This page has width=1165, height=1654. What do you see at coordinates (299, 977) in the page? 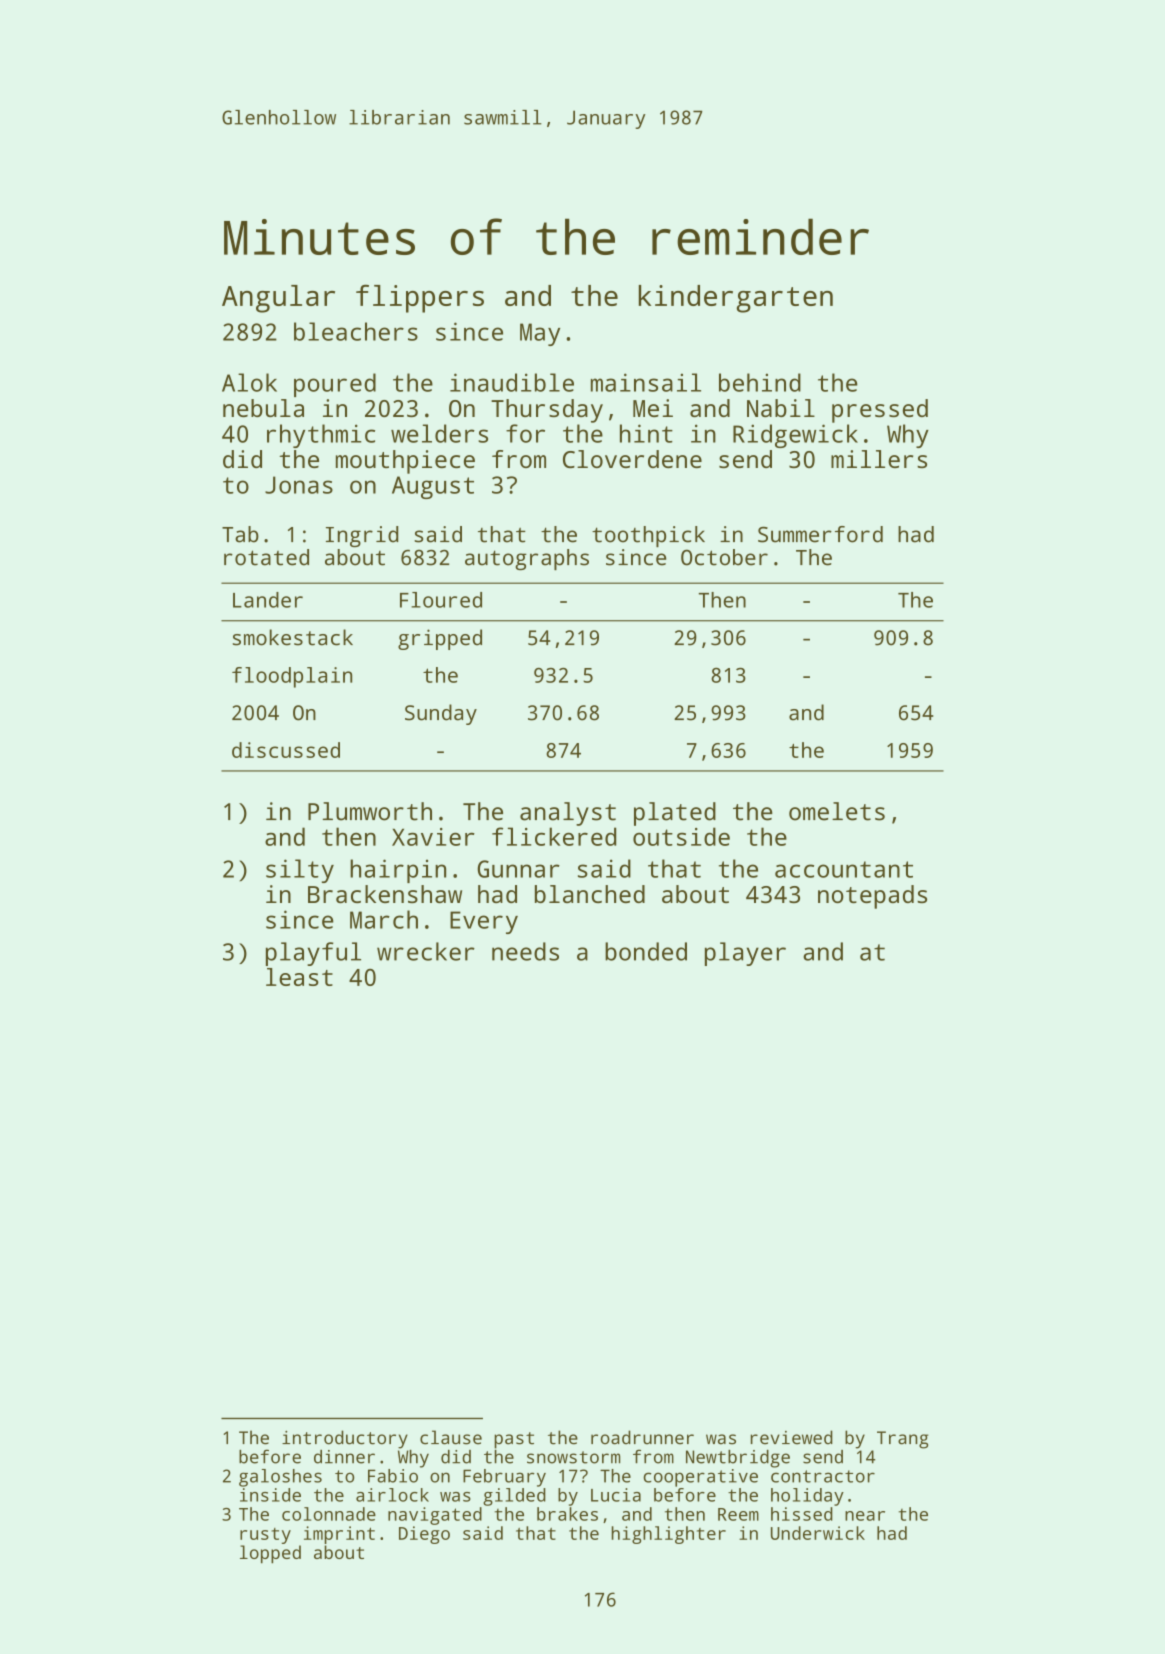
I see `least` at bounding box center [299, 977].
